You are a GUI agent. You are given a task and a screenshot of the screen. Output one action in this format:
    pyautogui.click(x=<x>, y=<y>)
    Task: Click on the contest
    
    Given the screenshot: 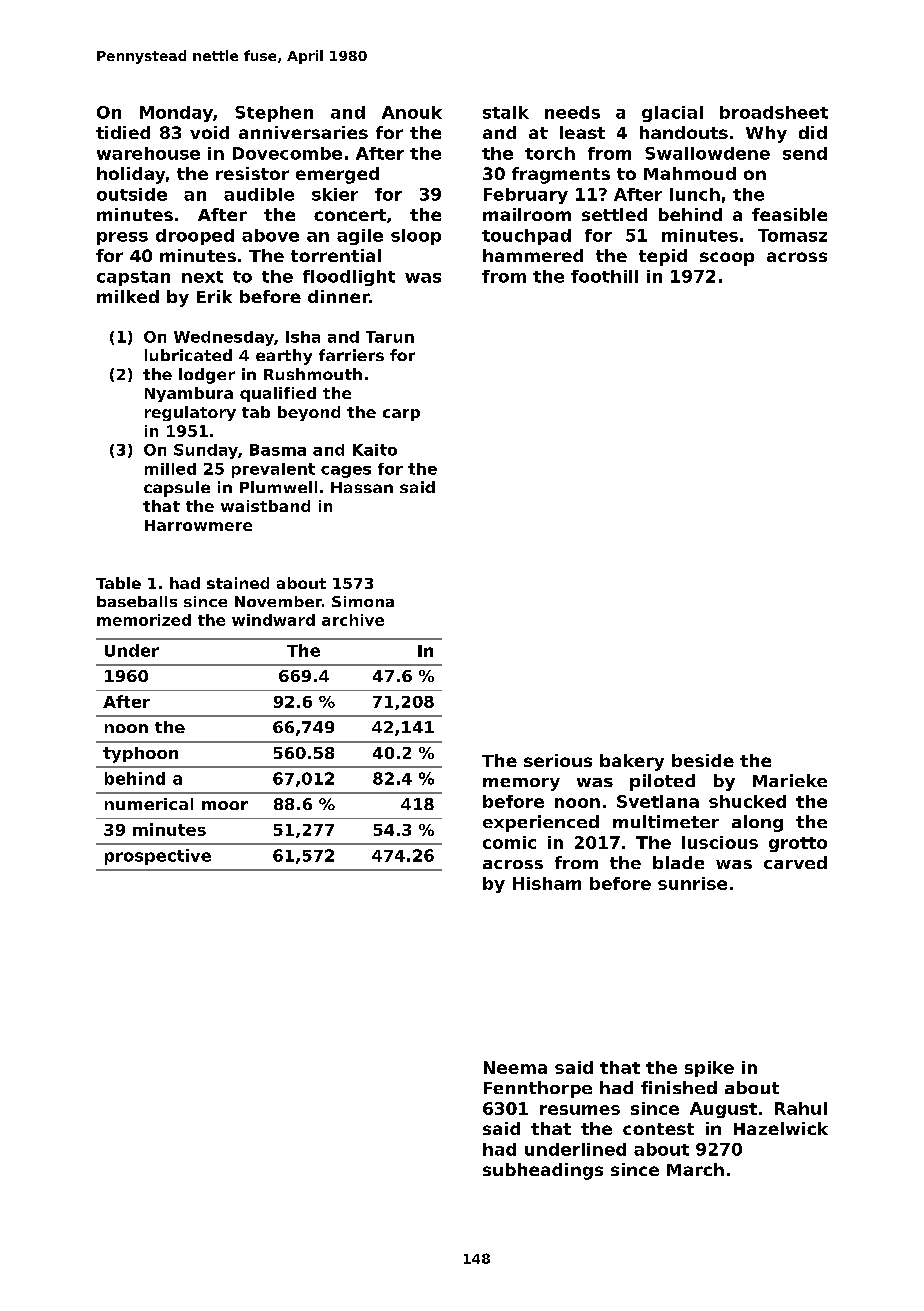 What is the action you would take?
    pyautogui.click(x=658, y=1129)
